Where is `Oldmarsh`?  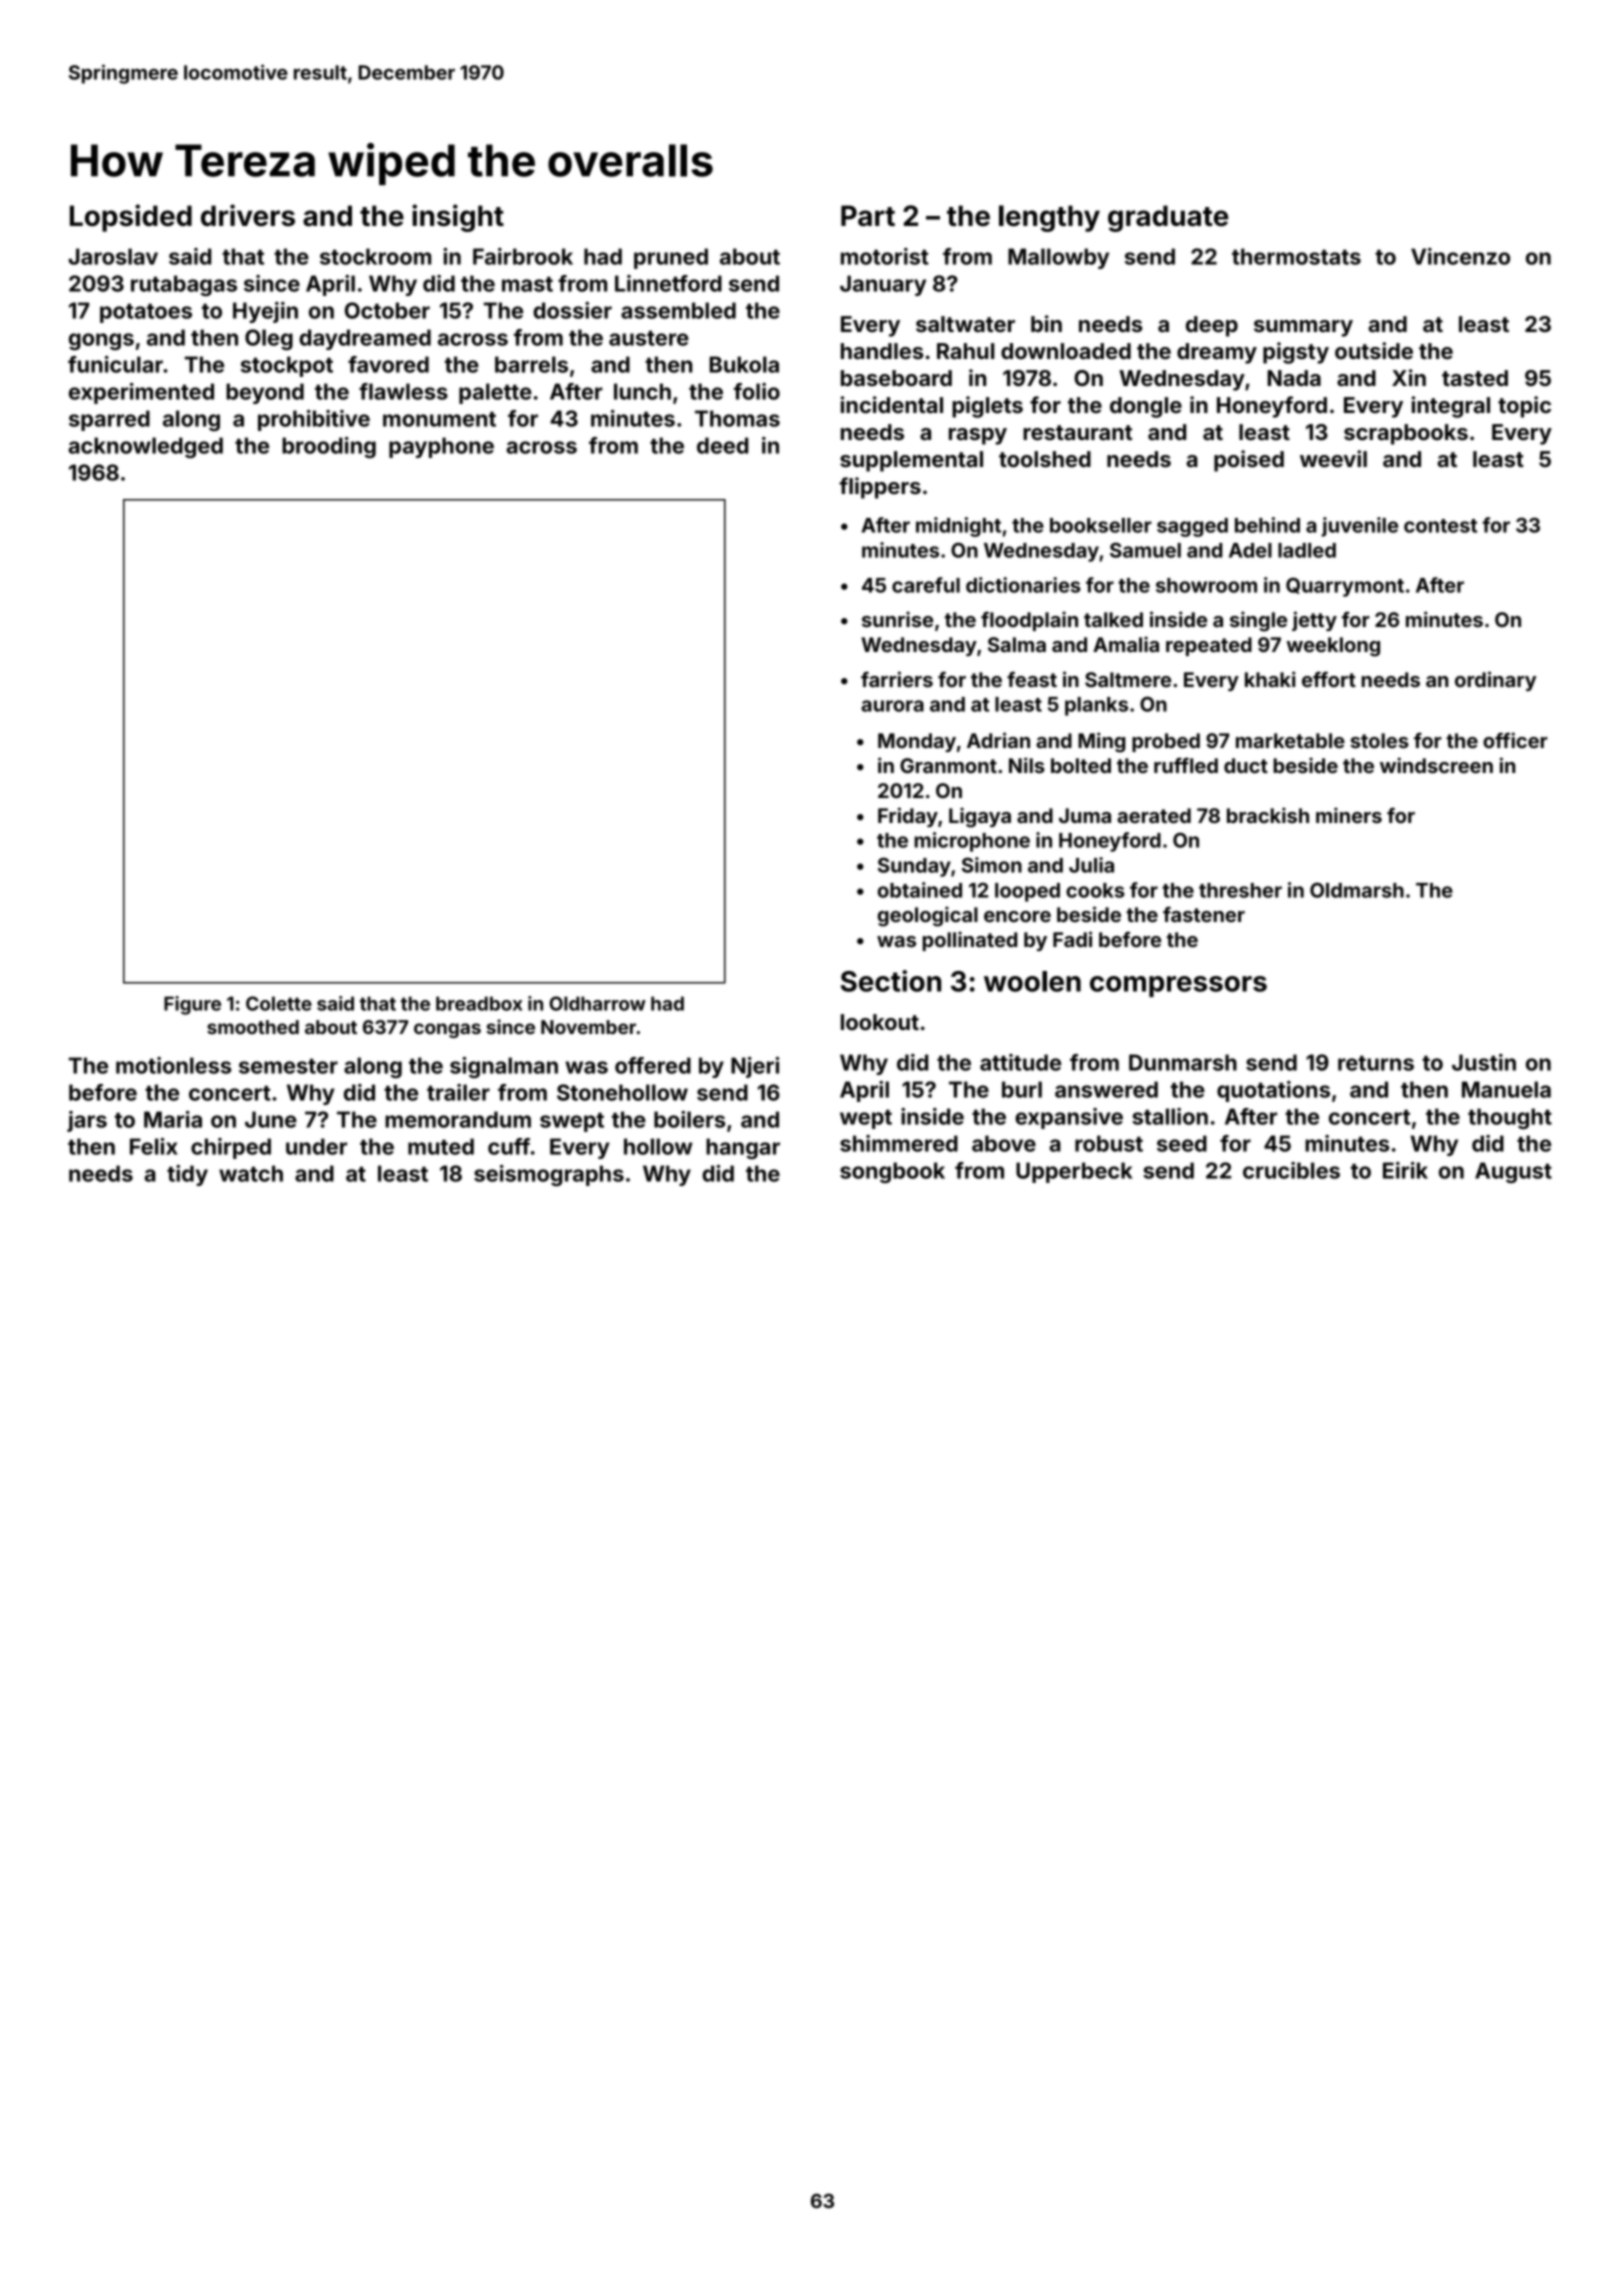 Oldmarsh is located at coordinates (1357, 890).
